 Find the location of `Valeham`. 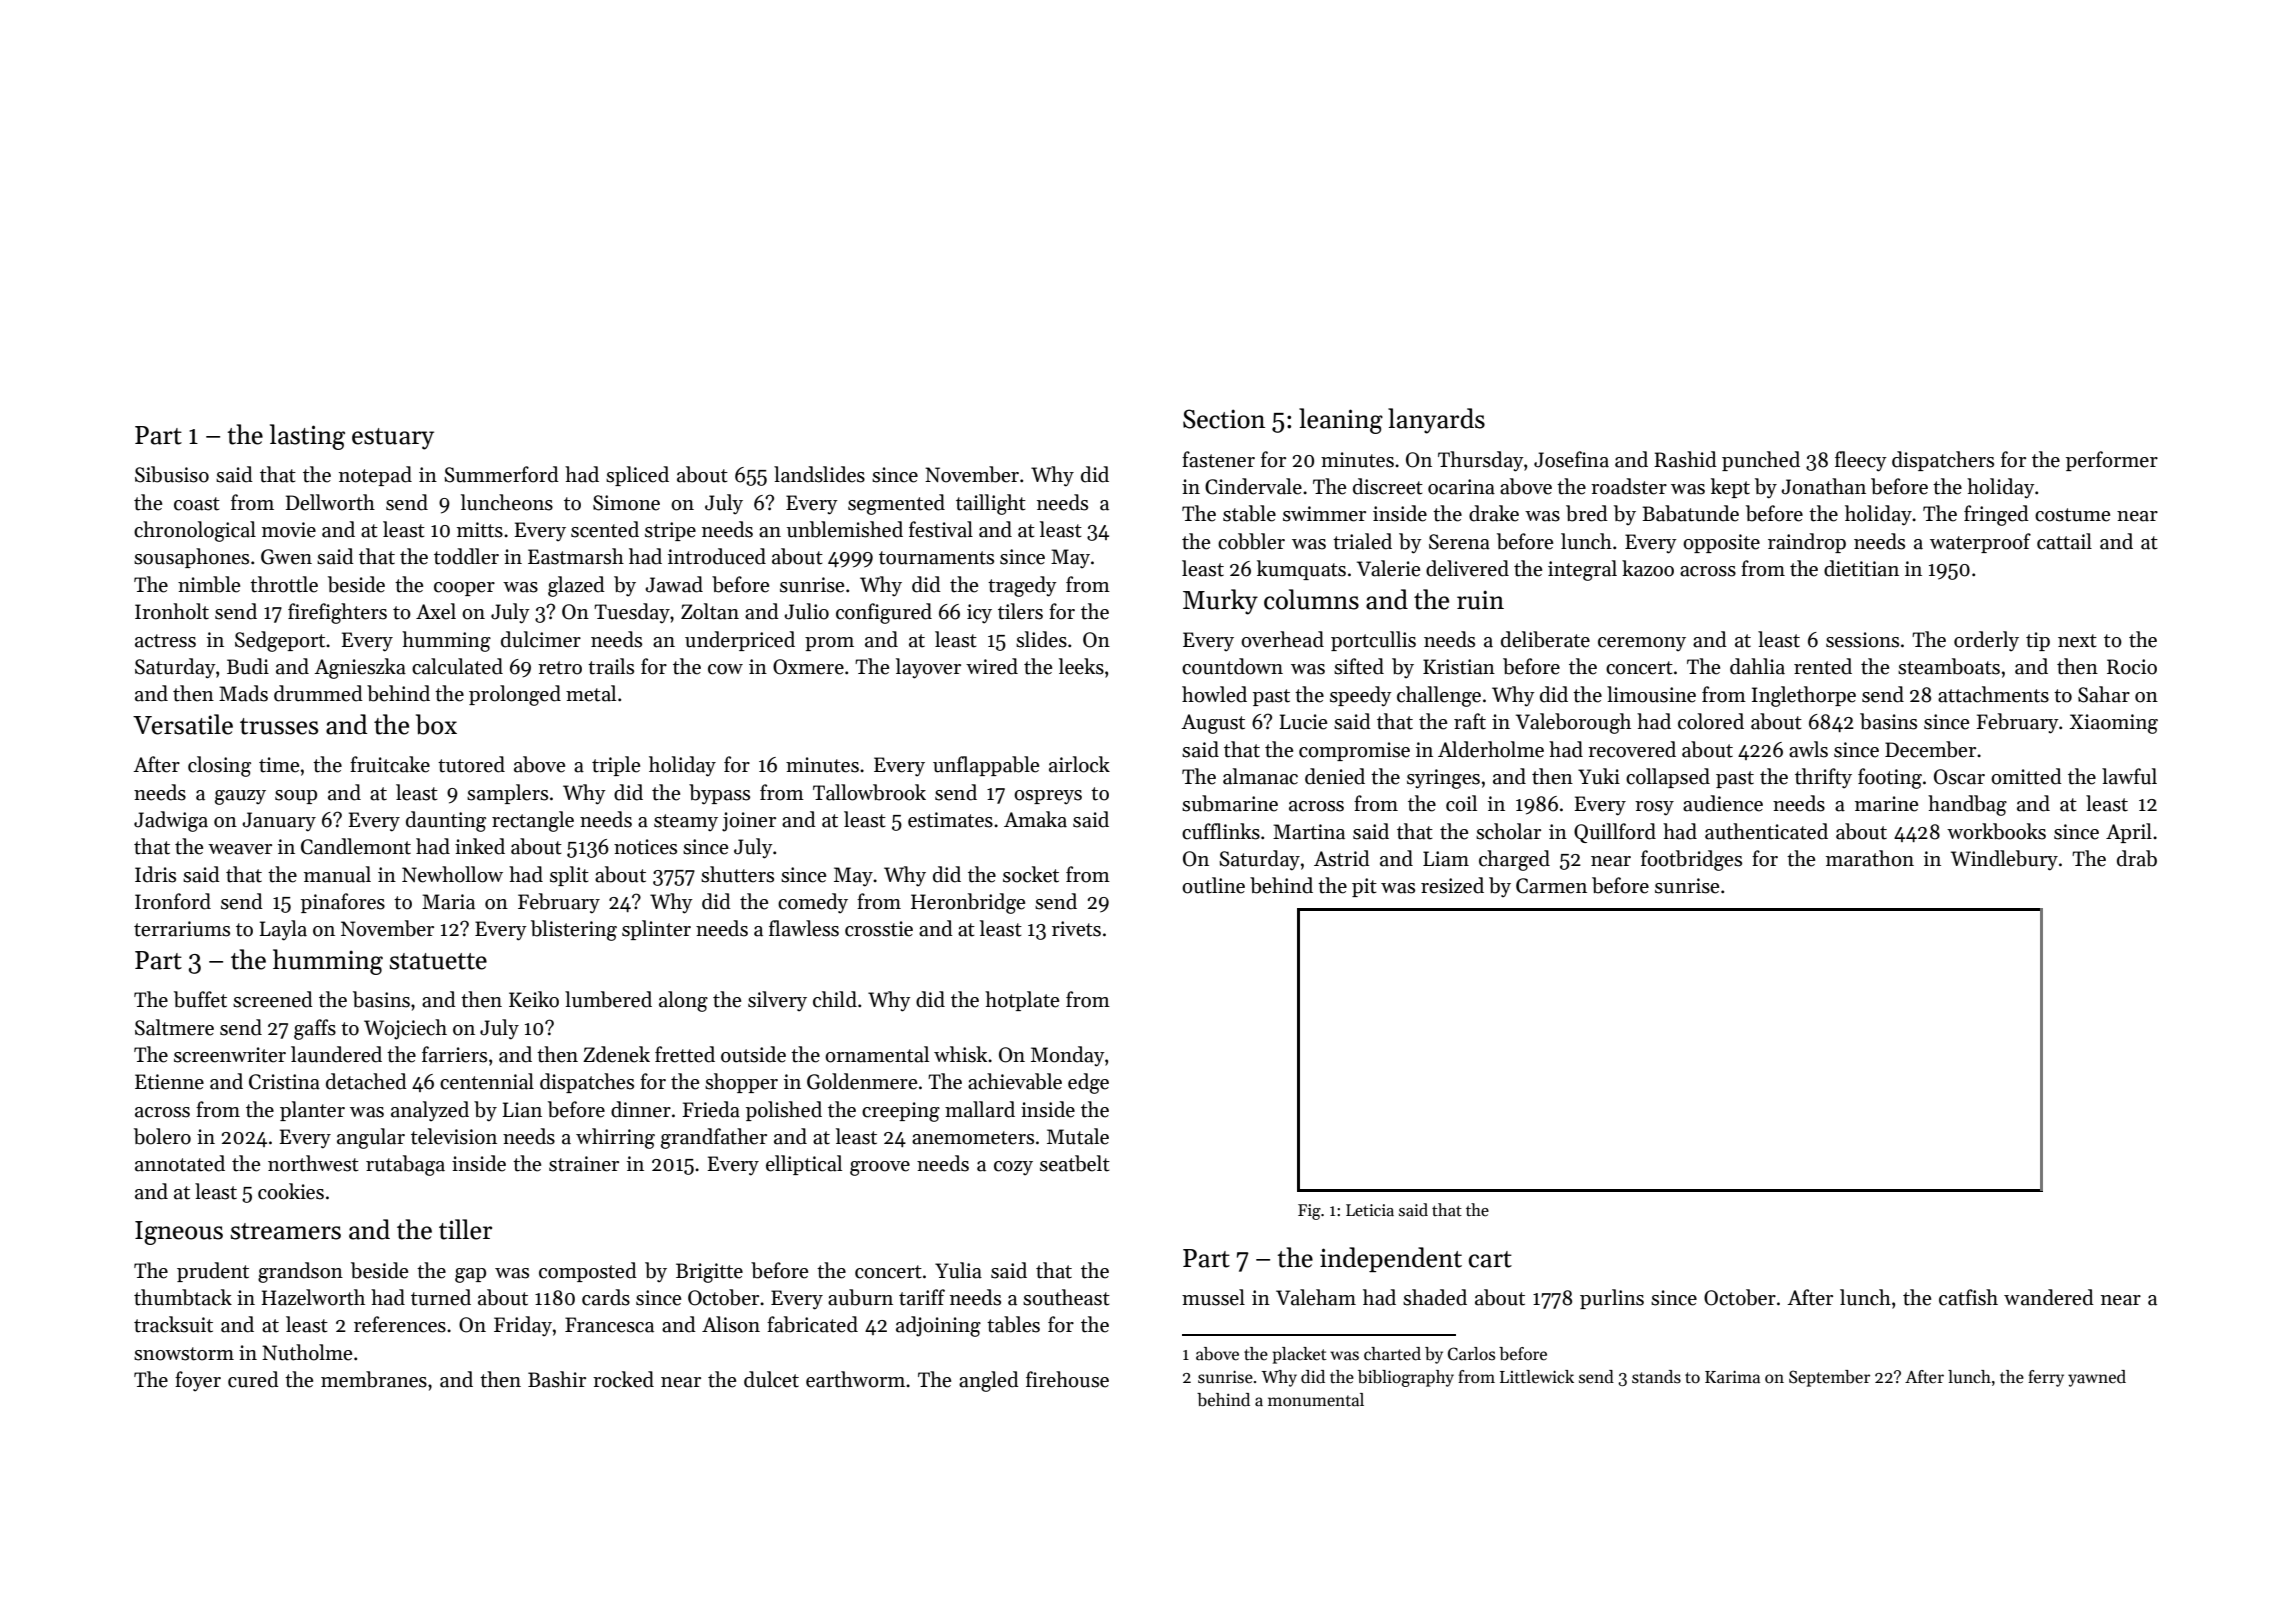

Valeham is located at coordinates (1316, 1297).
